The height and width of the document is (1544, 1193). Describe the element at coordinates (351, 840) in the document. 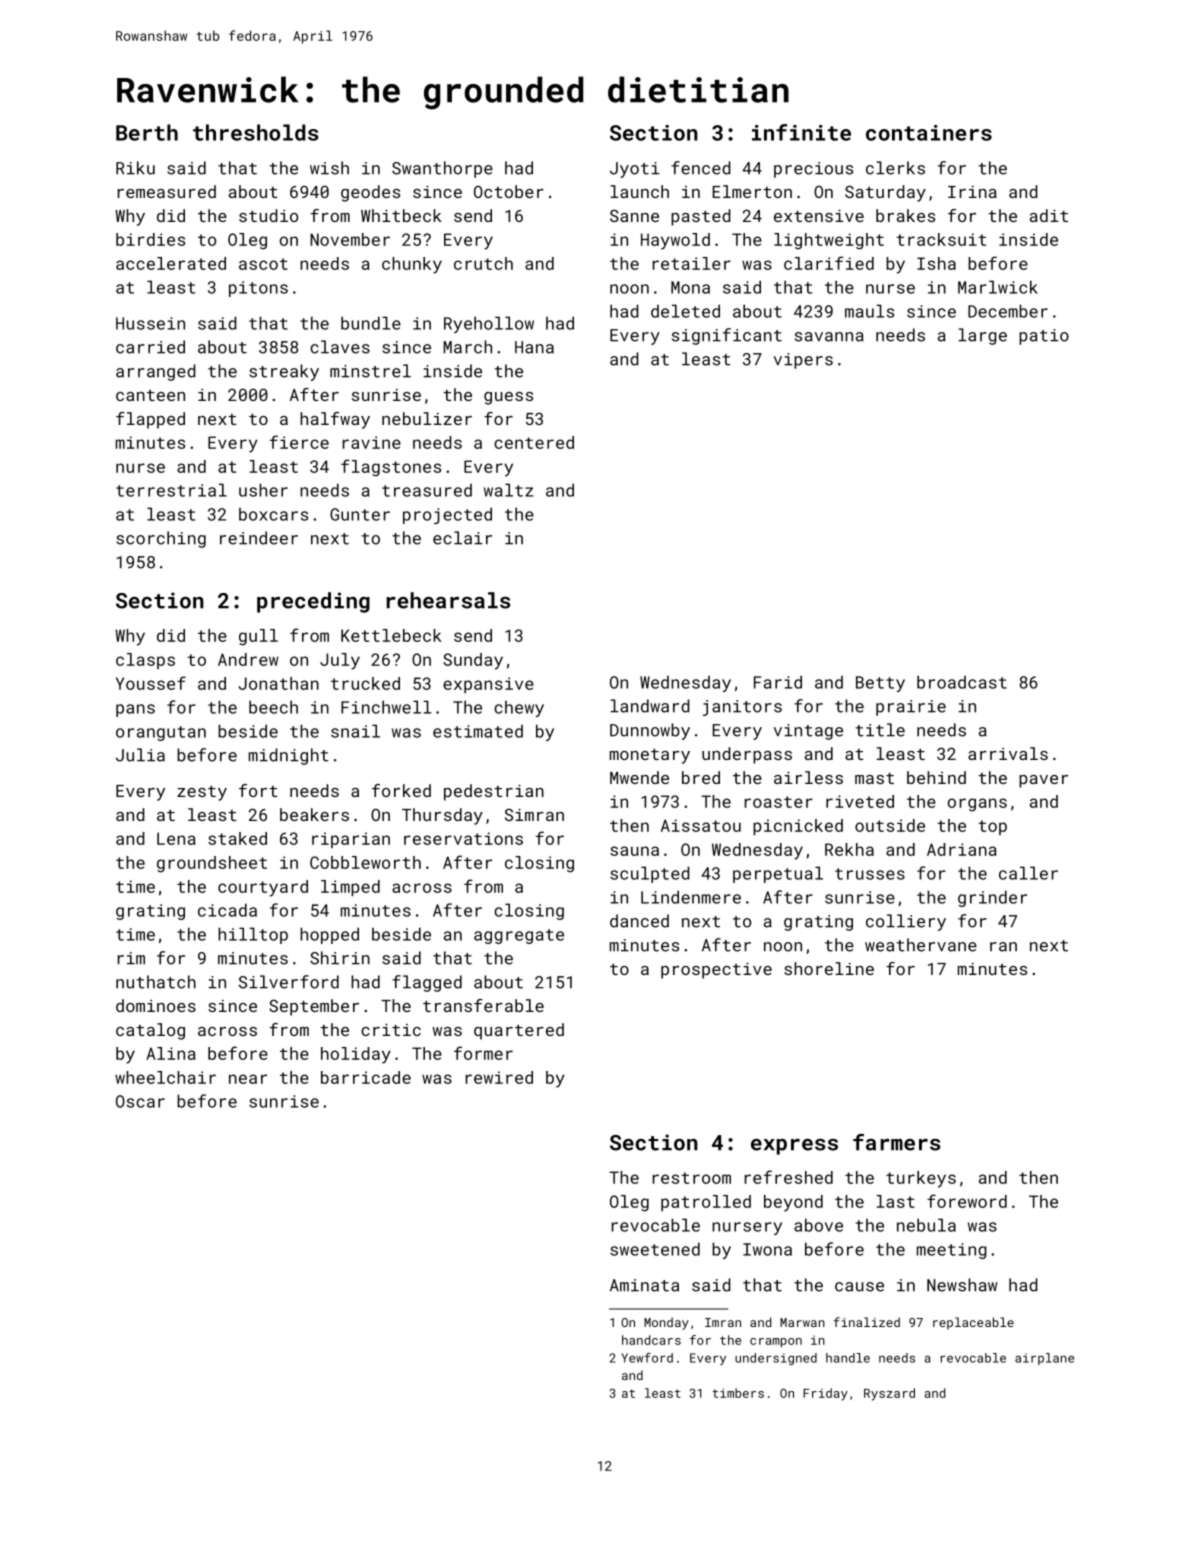

I see `riparian` at that location.
